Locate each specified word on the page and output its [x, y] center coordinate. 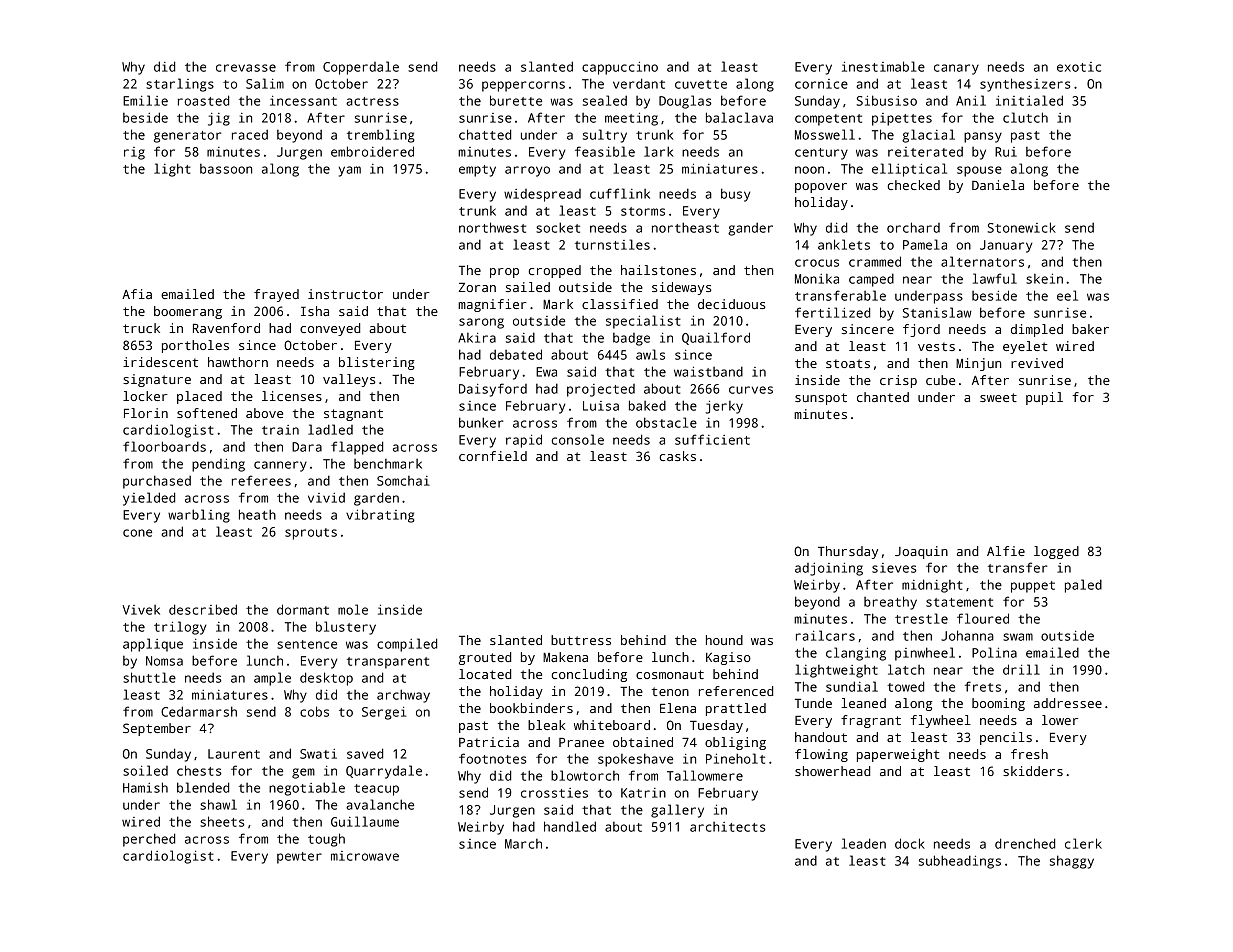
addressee [1068, 703]
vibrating [380, 516]
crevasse [246, 68]
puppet [1033, 587]
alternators [982, 261]
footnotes [493, 758]
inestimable [883, 66]
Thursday [848, 552]
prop [504, 273]
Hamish [145, 787]
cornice [821, 84]
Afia [137, 294]
